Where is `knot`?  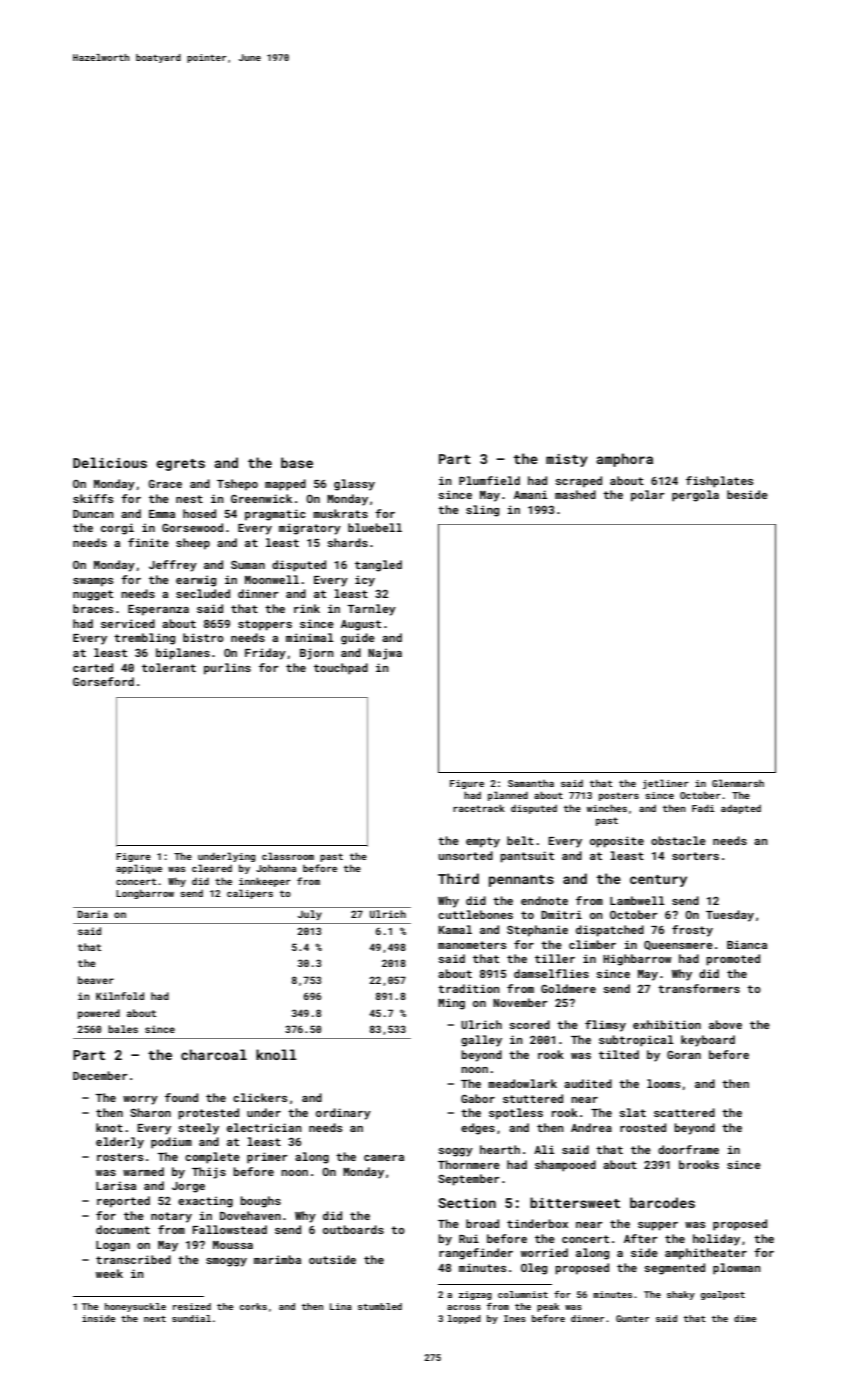
knot is located at coordinates (109, 1127).
